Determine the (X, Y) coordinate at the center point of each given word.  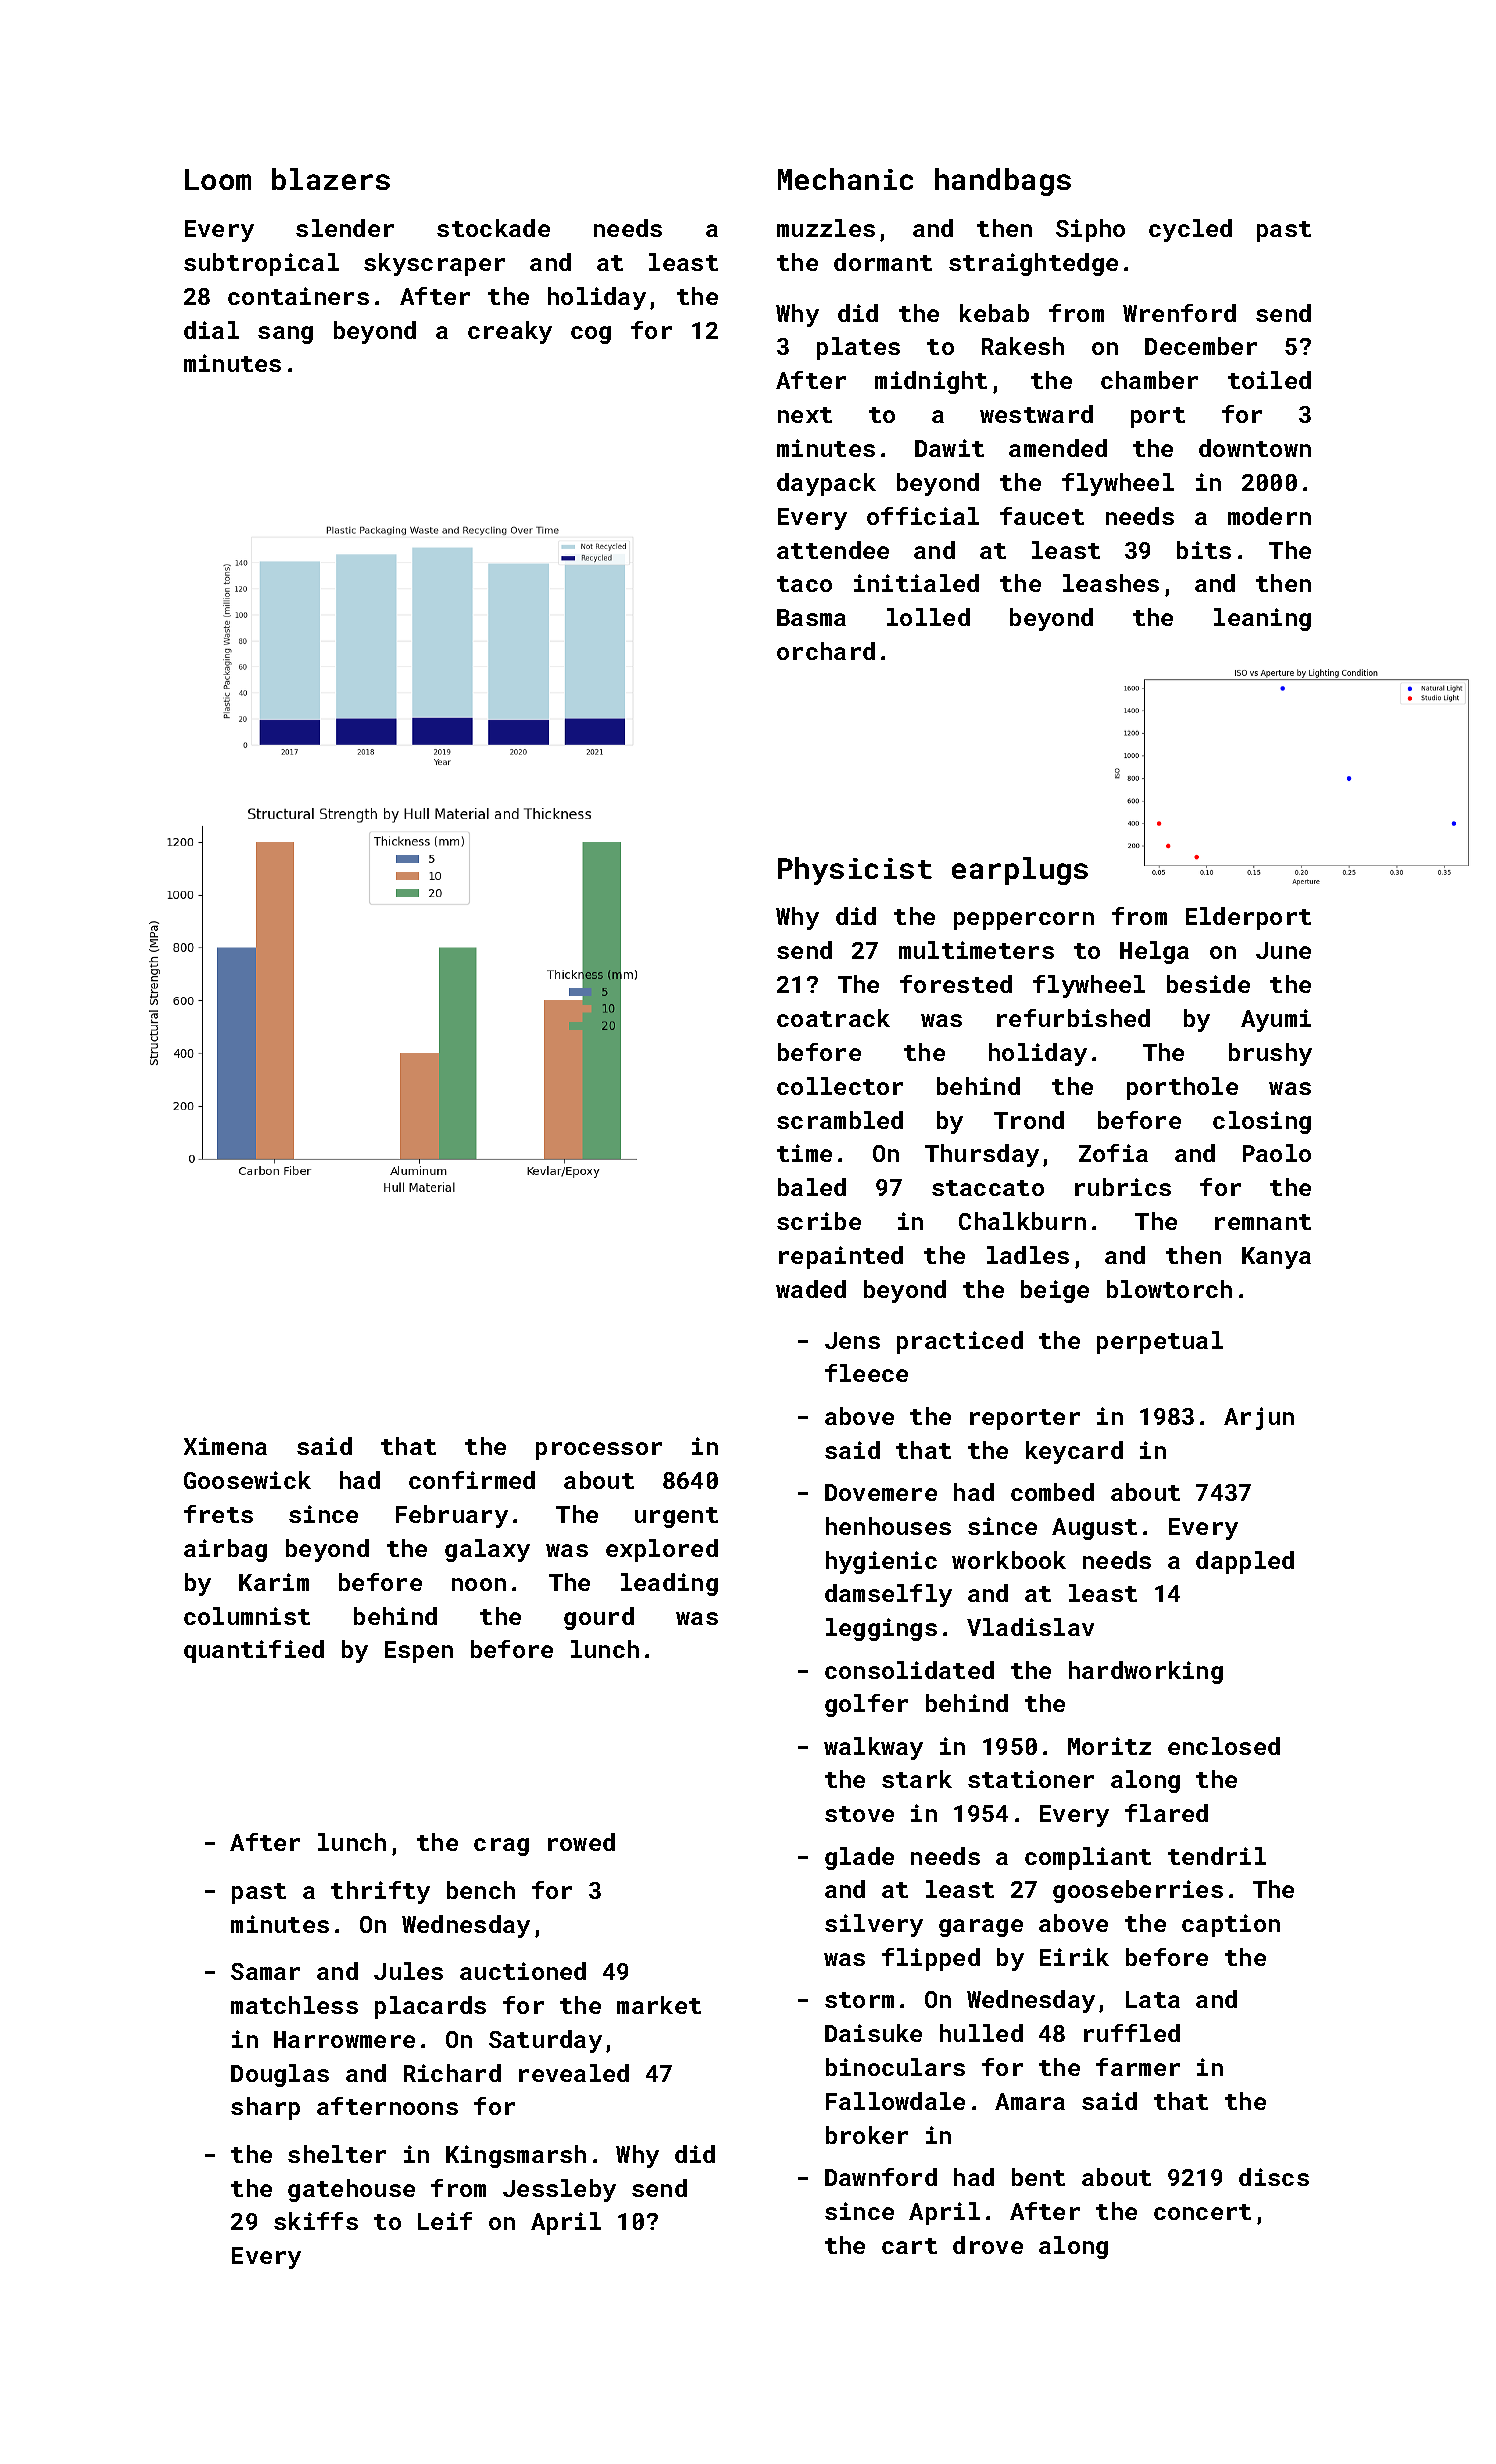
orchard (826, 651)
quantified (254, 1651)
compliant (1088, 1858)
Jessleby (559, 2190)
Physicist (855, 871)
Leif (445, 2221)
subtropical (261, 264)
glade (859, 1858)
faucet (1042, 516)
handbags (1003, 182)
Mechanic (845, 179)
